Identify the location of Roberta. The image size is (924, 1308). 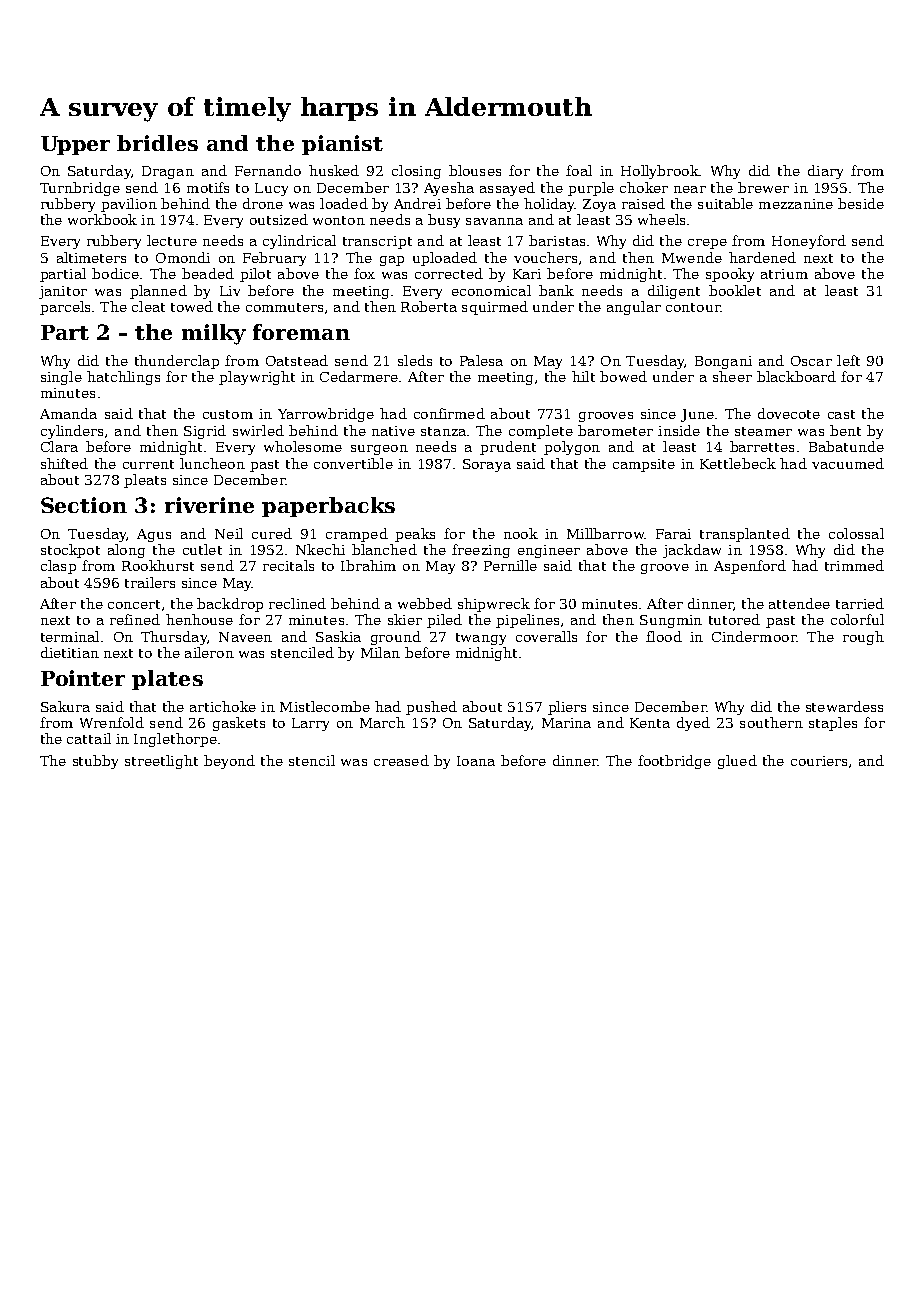
(429, 306).
